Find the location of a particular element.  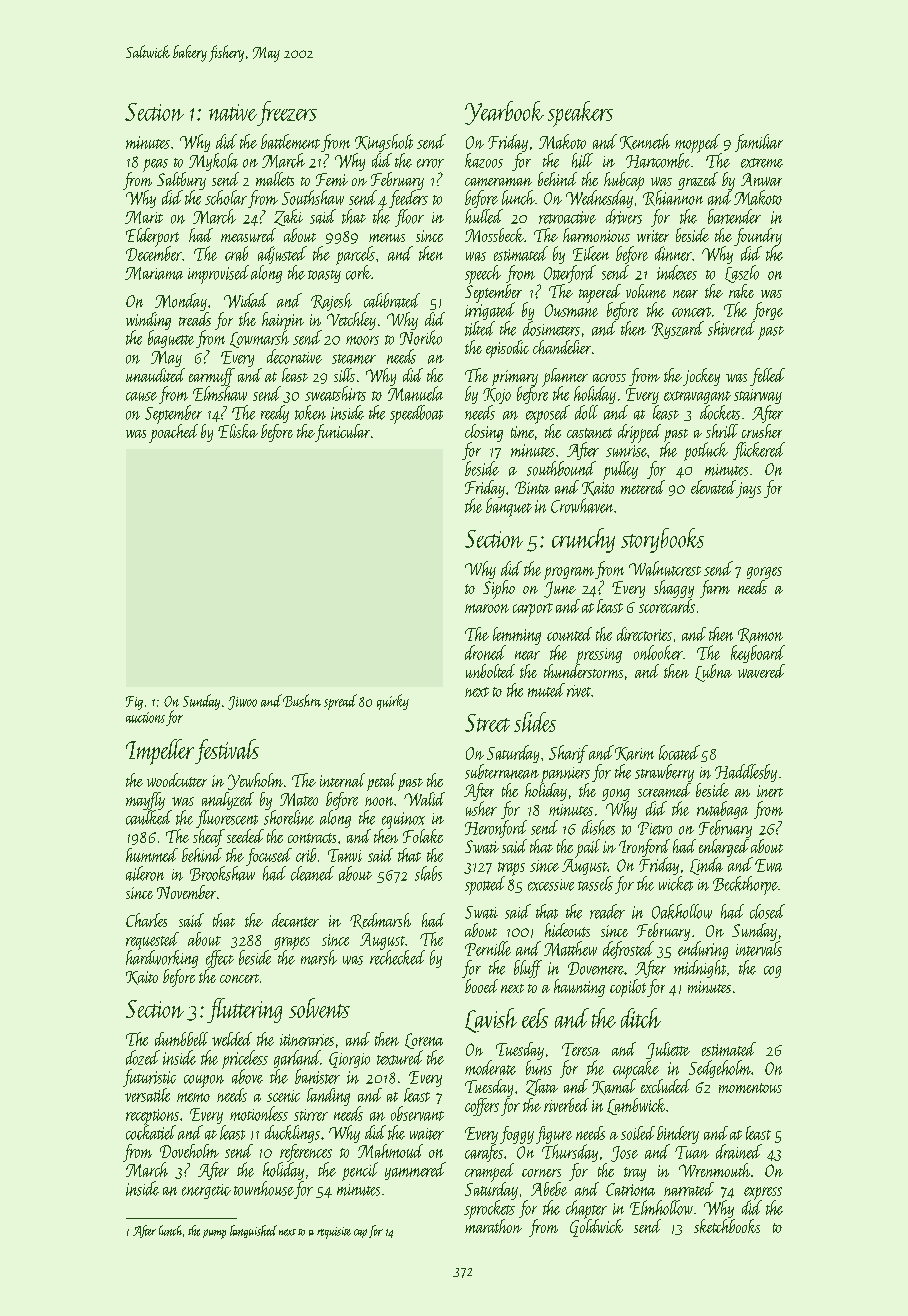

pump is located at coordinates (214, 1234).
